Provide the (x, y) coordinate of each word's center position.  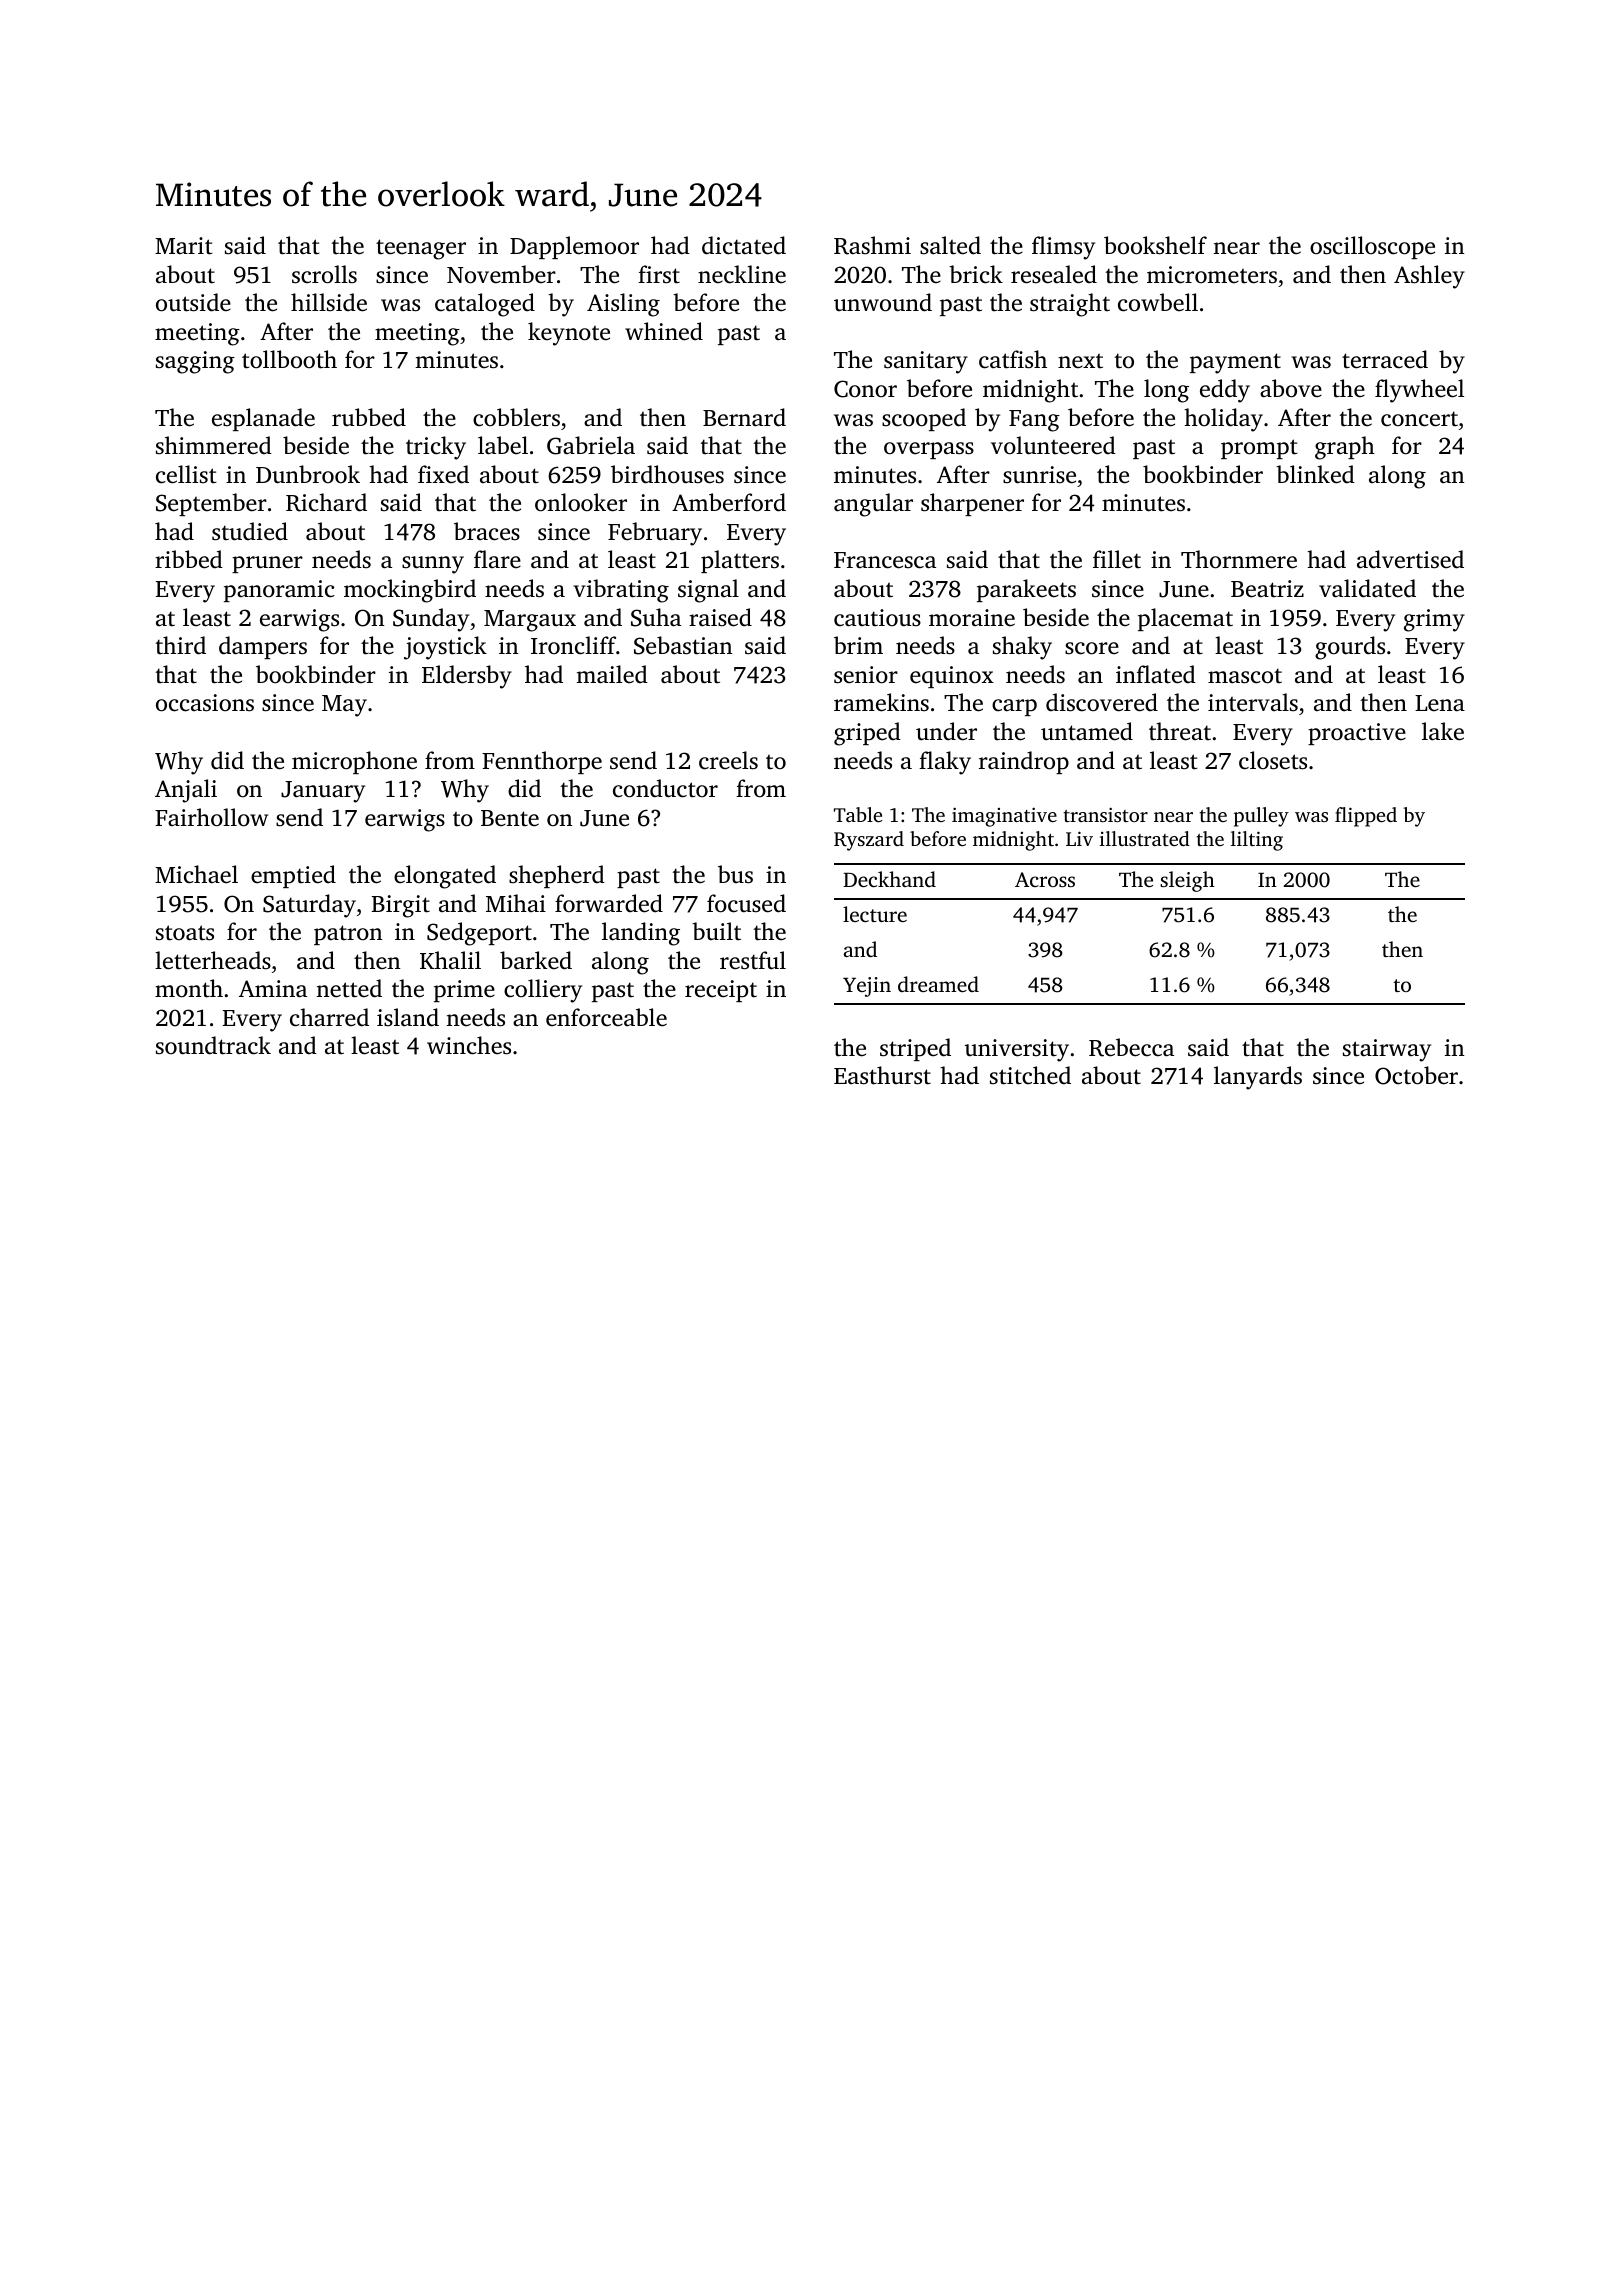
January (323, 792)
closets (1273, 760)
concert (1419, 419)
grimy (1434, 620)
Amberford (729, 502)
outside (193, 302)
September (211, 504)
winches (469, 1045)
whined (664, 331)
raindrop (1024, 762)
